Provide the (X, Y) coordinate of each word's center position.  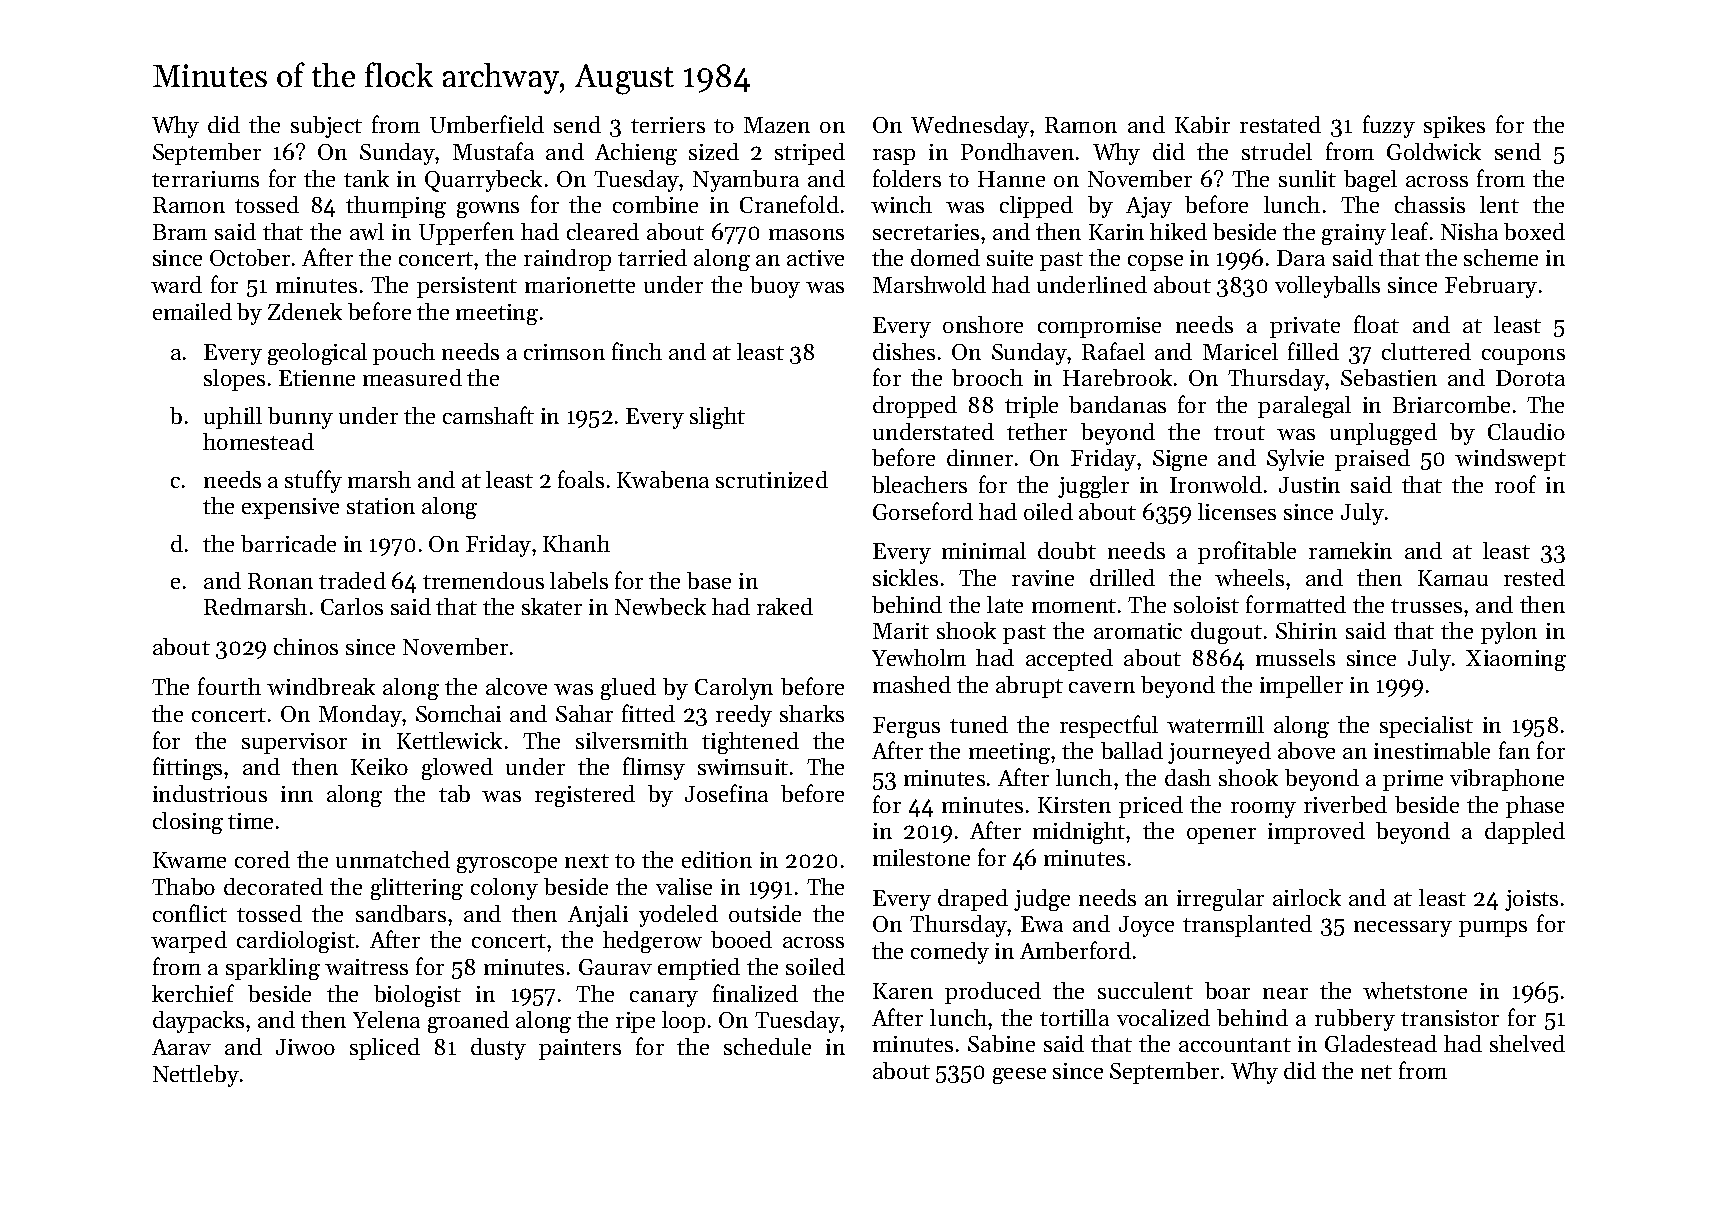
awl (367, 231)
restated (1280, 124)
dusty (498, 1049)
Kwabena (663, 479)
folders (907, 178)
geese (1019, 1076)
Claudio (1526, 431)
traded (352, 580)
